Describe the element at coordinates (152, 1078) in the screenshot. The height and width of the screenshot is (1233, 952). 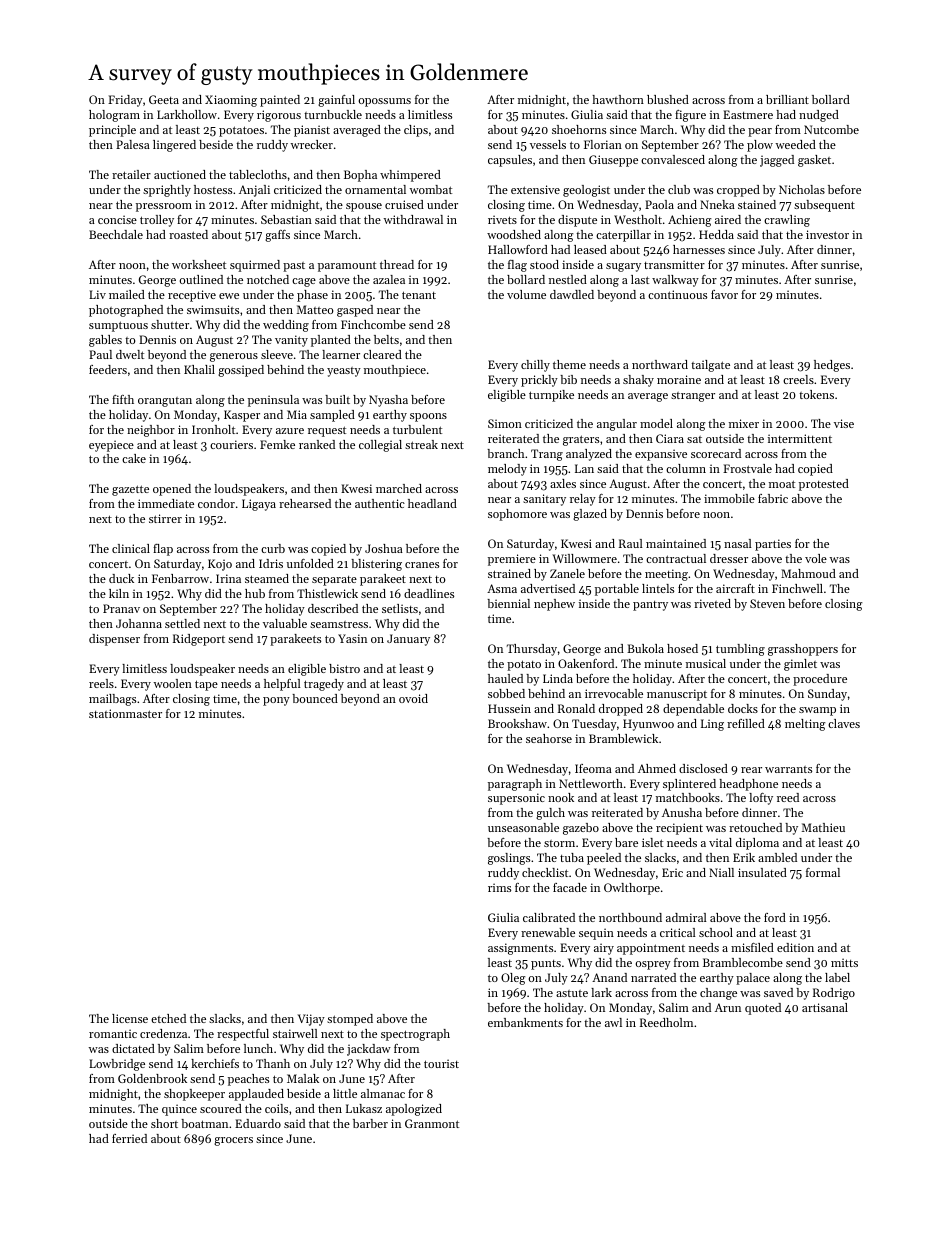
I see `Goldenbrook` at that location.
